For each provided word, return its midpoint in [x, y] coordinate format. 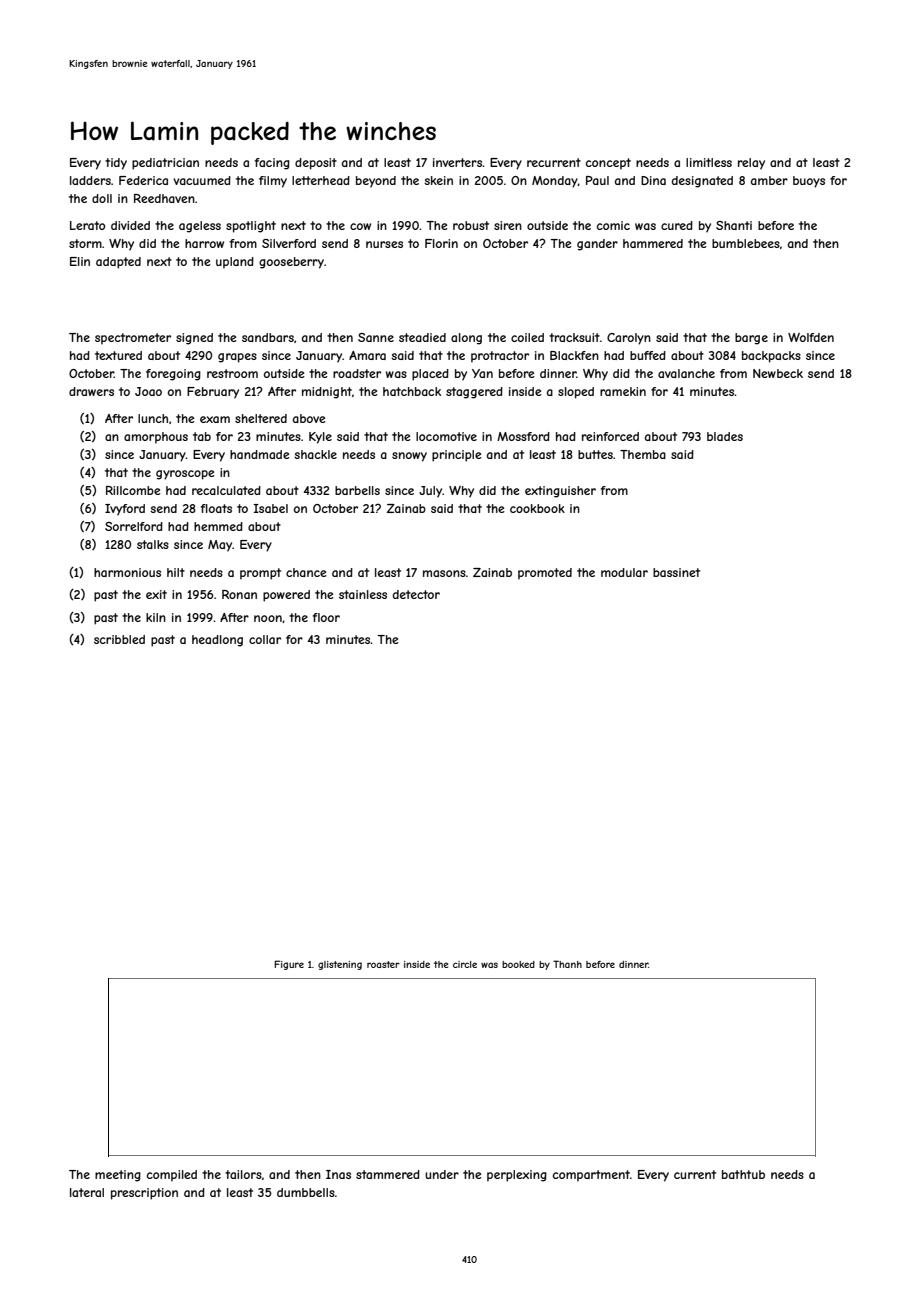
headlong [217, 641]
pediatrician [165, 164]
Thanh [567, 964]
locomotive [446, 436]
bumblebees [746, 243]
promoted [545, 574]
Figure [289, 965]
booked [518, 964]
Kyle [320, 438]
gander [597, 245]
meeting [118, 1176]
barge [751, 339]
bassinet [676, 572]
